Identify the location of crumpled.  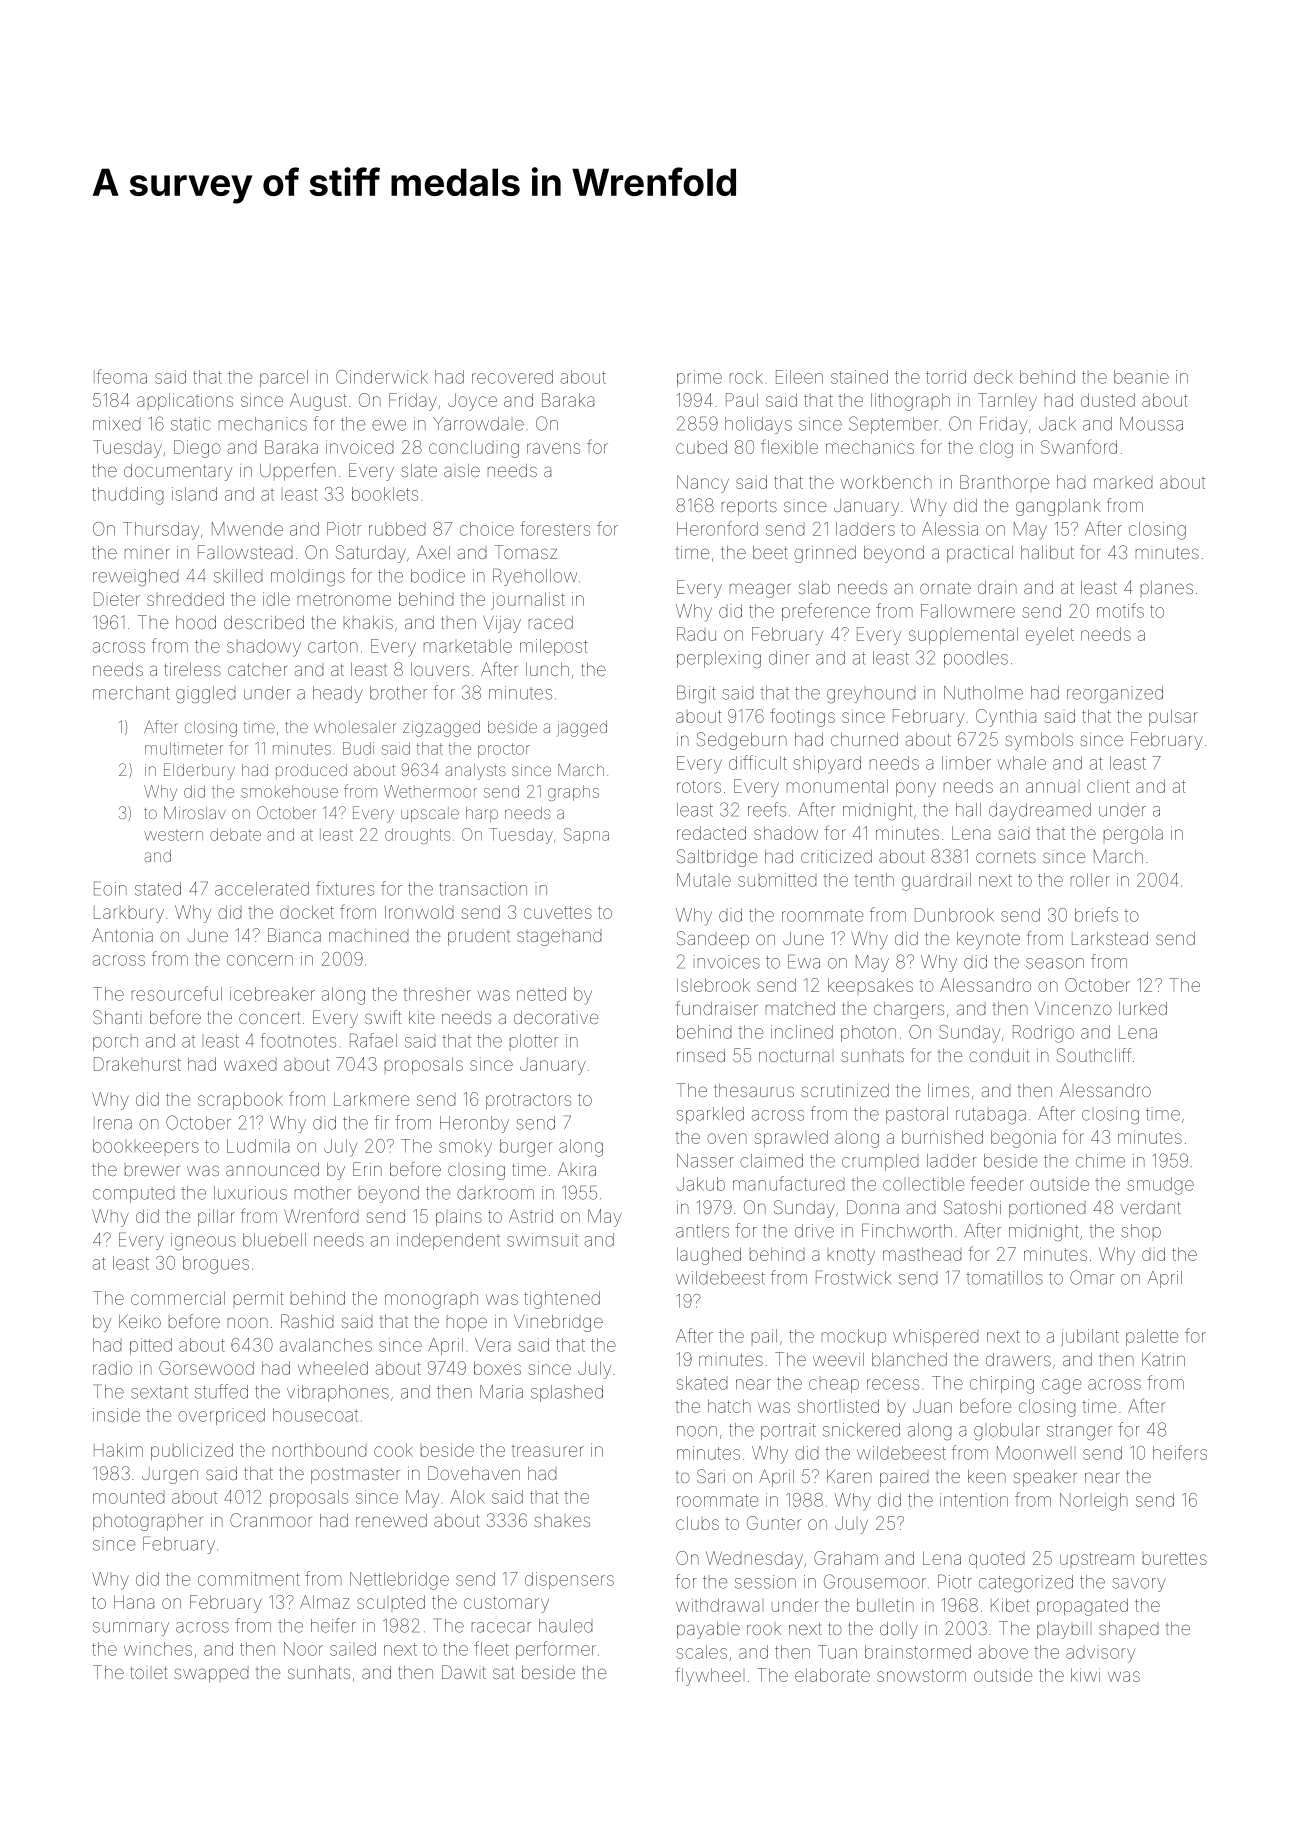
(880, 1162).
